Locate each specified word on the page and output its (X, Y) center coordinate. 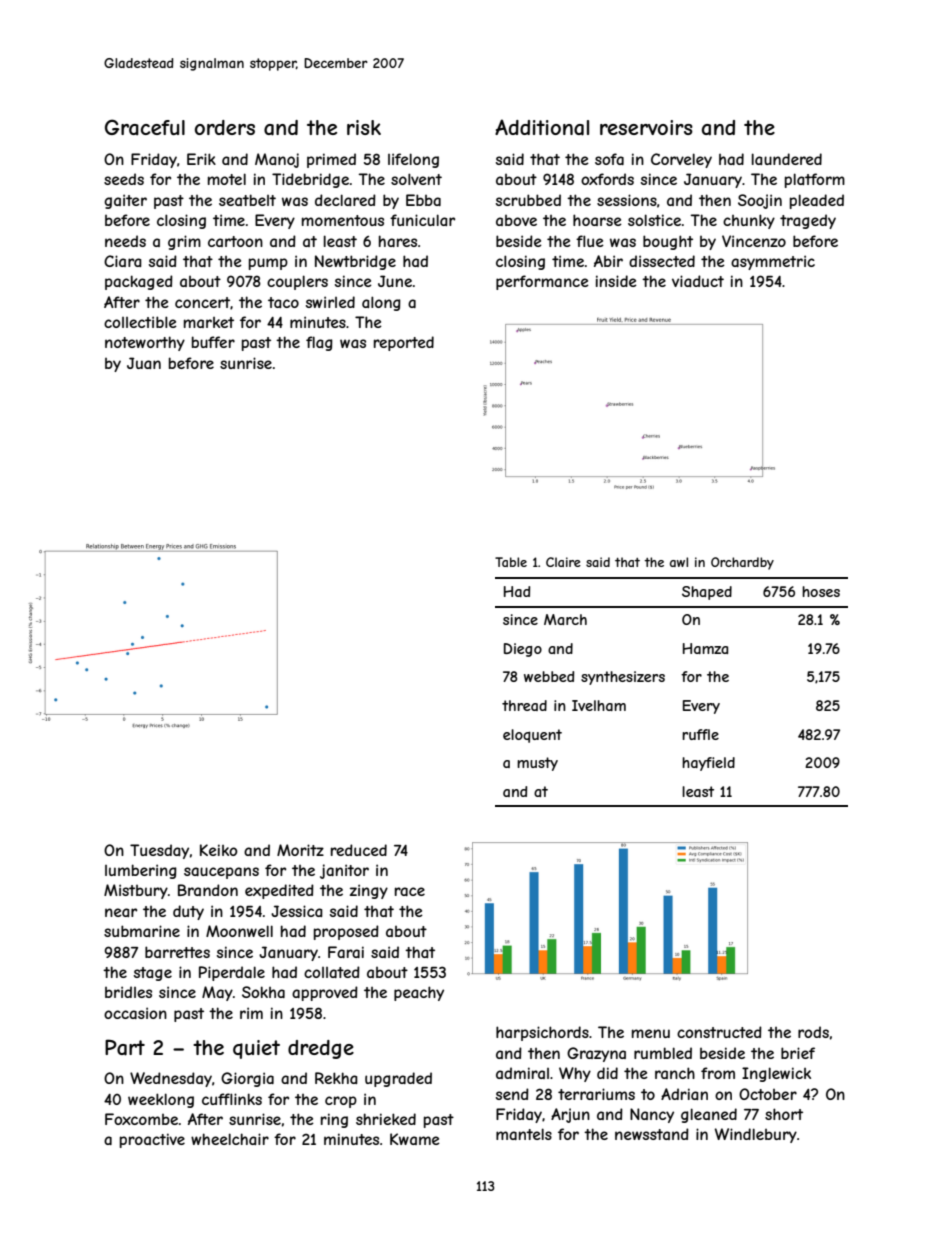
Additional (542, 127)
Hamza (705, 648)
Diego (523, 650)
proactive (152, 1140)
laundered (787, 159)
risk (364, 127)
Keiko (219, 850)
